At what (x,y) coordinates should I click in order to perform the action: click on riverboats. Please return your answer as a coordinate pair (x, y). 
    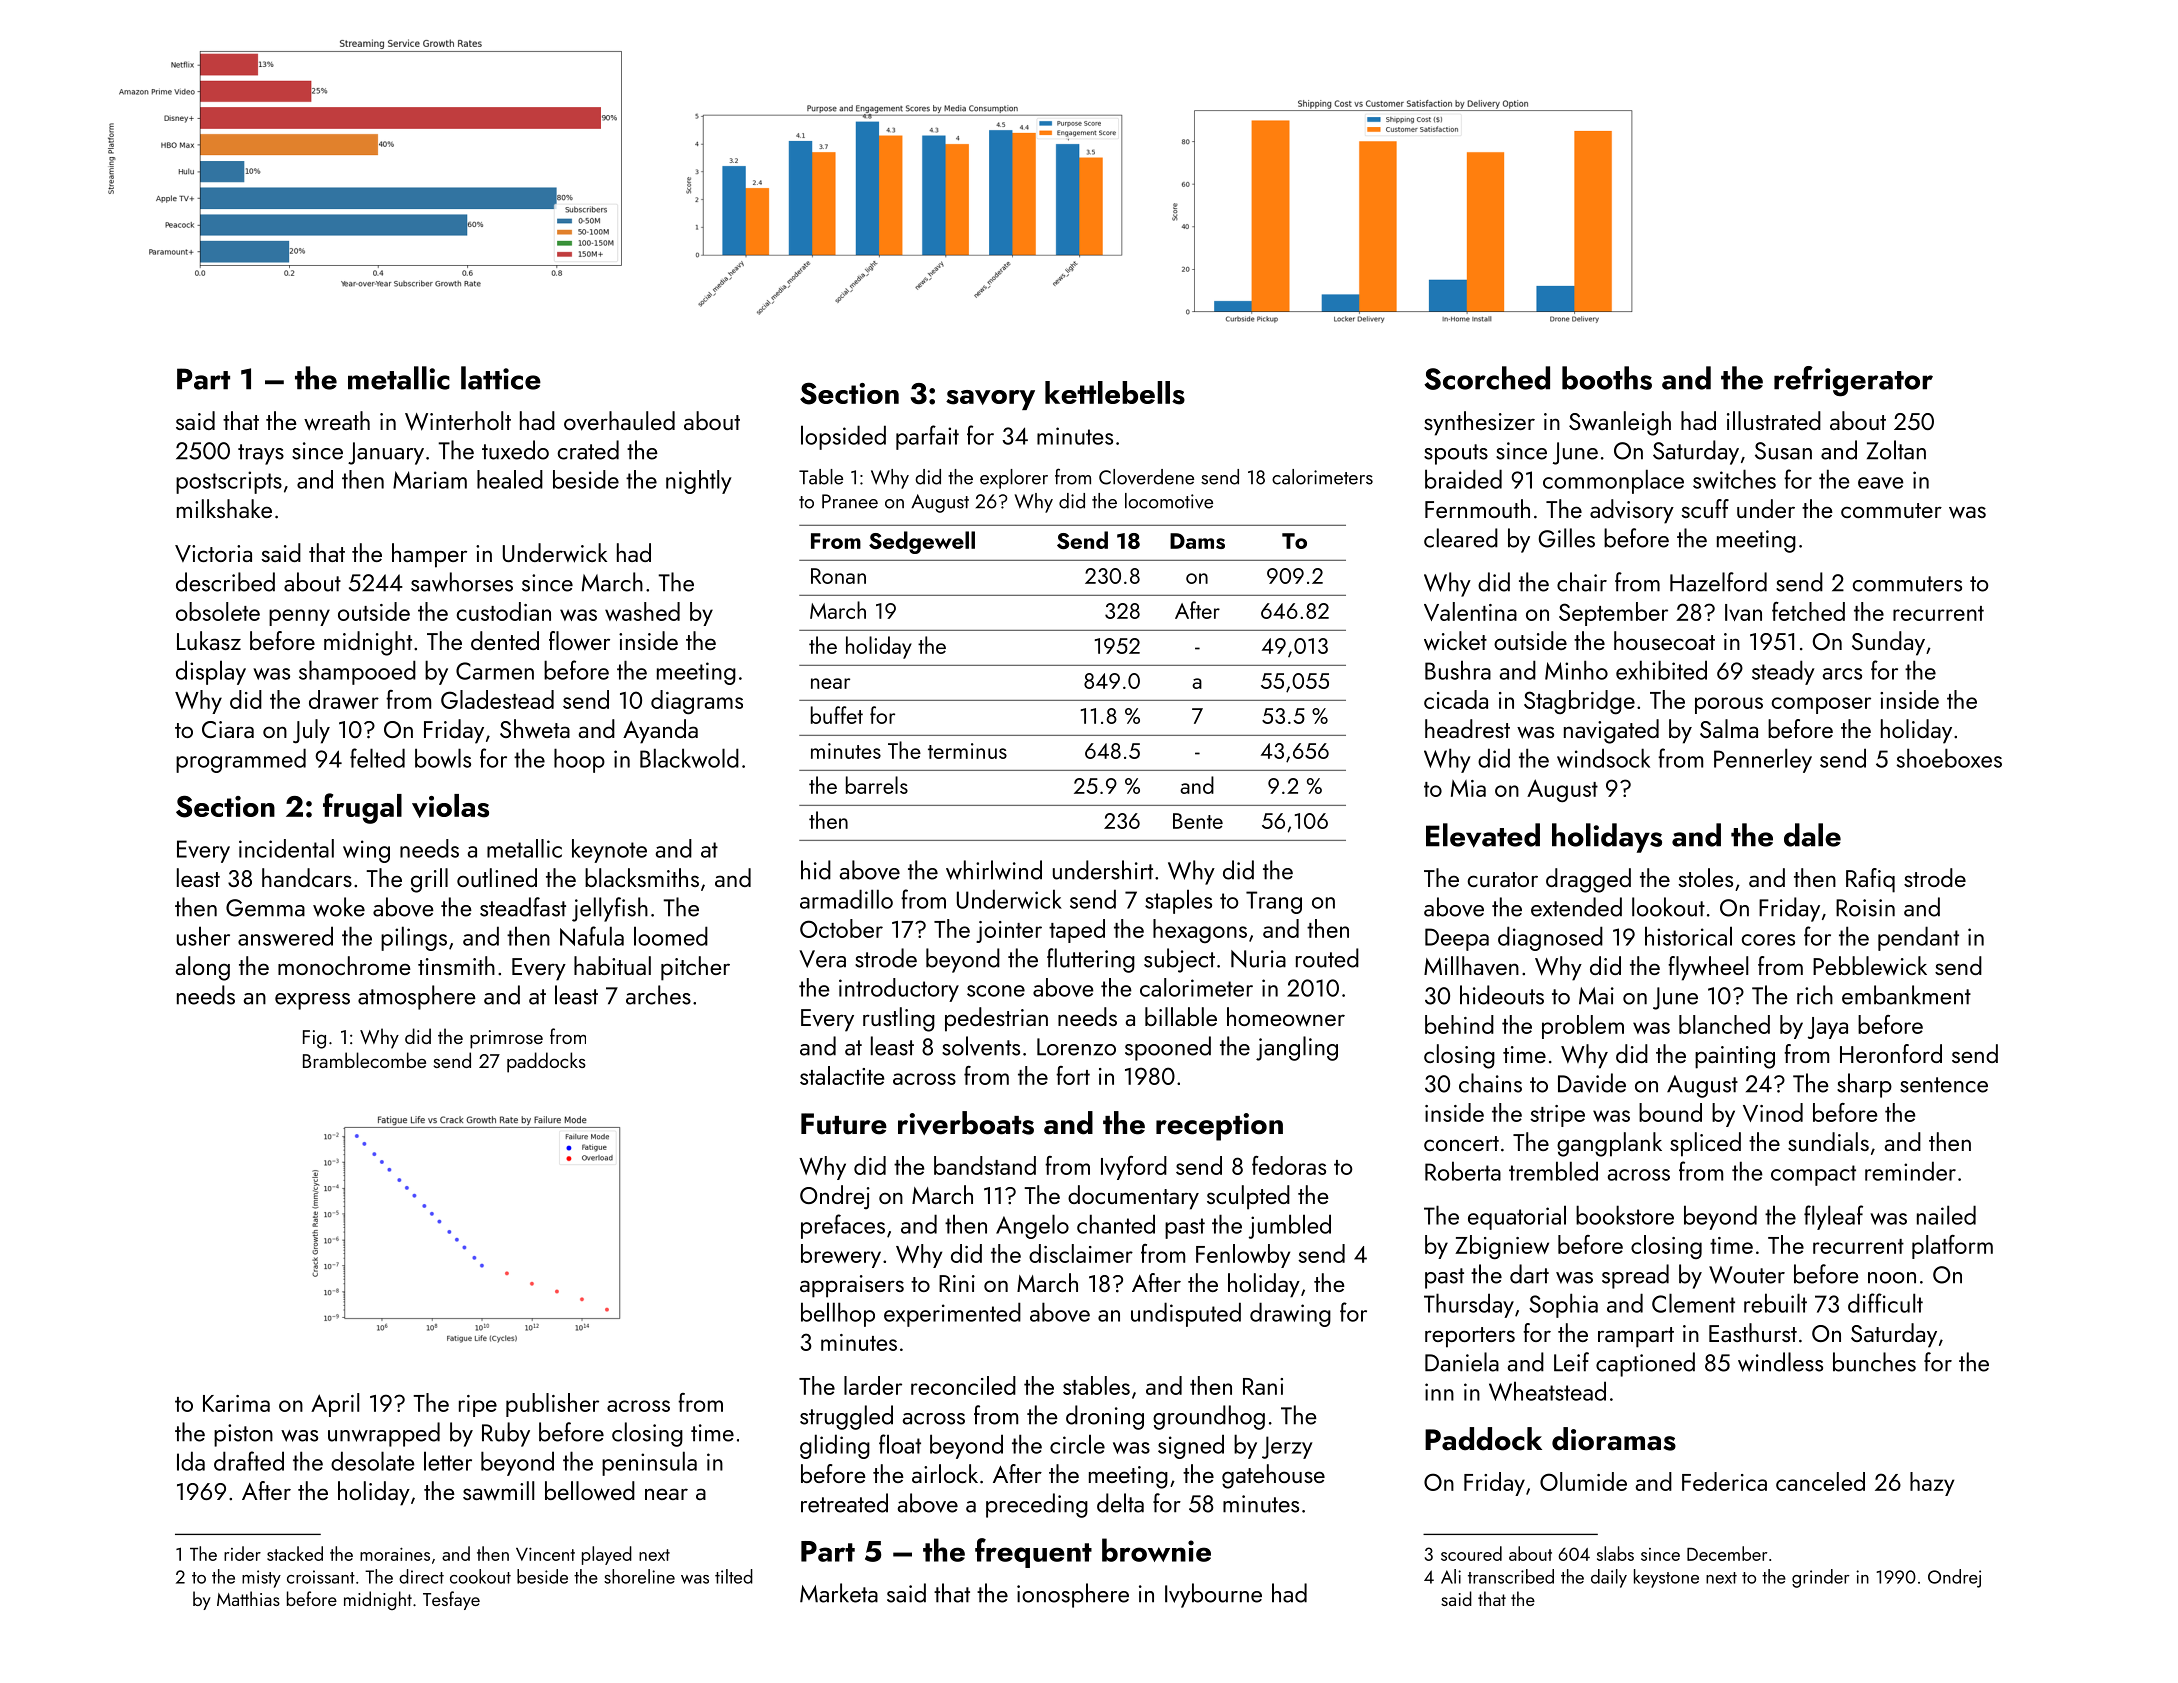
    Looking at the image, I should click on (966, 1123).
